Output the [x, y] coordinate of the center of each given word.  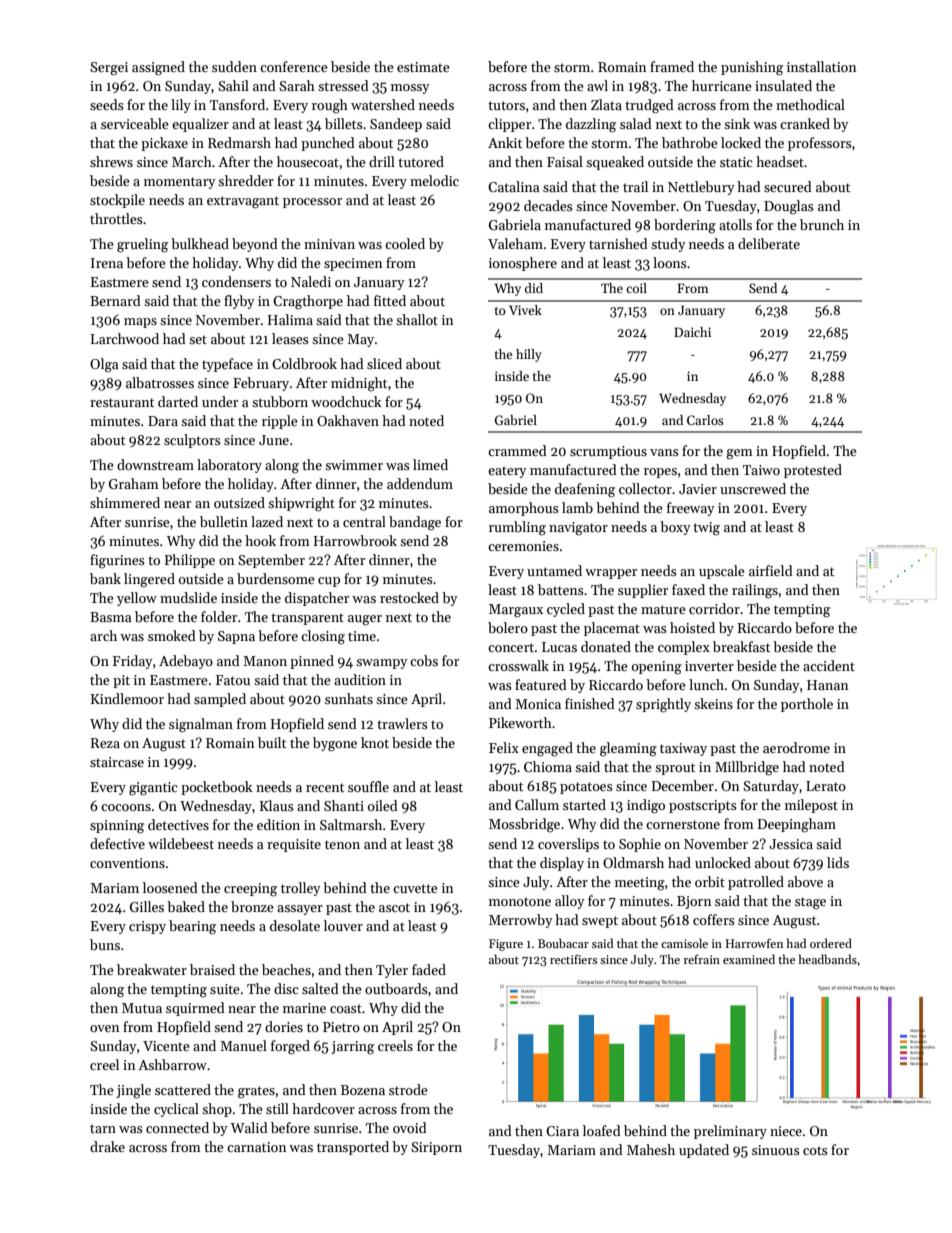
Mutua [142, 1008]
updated [704, 1151]
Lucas [559, 647]
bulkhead [200, 243]
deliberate [769, 243]
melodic [434, 180]
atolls [735, 224]
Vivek [525, 310]
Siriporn [436, 1148]
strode [408, 1089]
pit [121, 681]
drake [107, 1146]
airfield [771, 570]
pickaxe [164, 144]
